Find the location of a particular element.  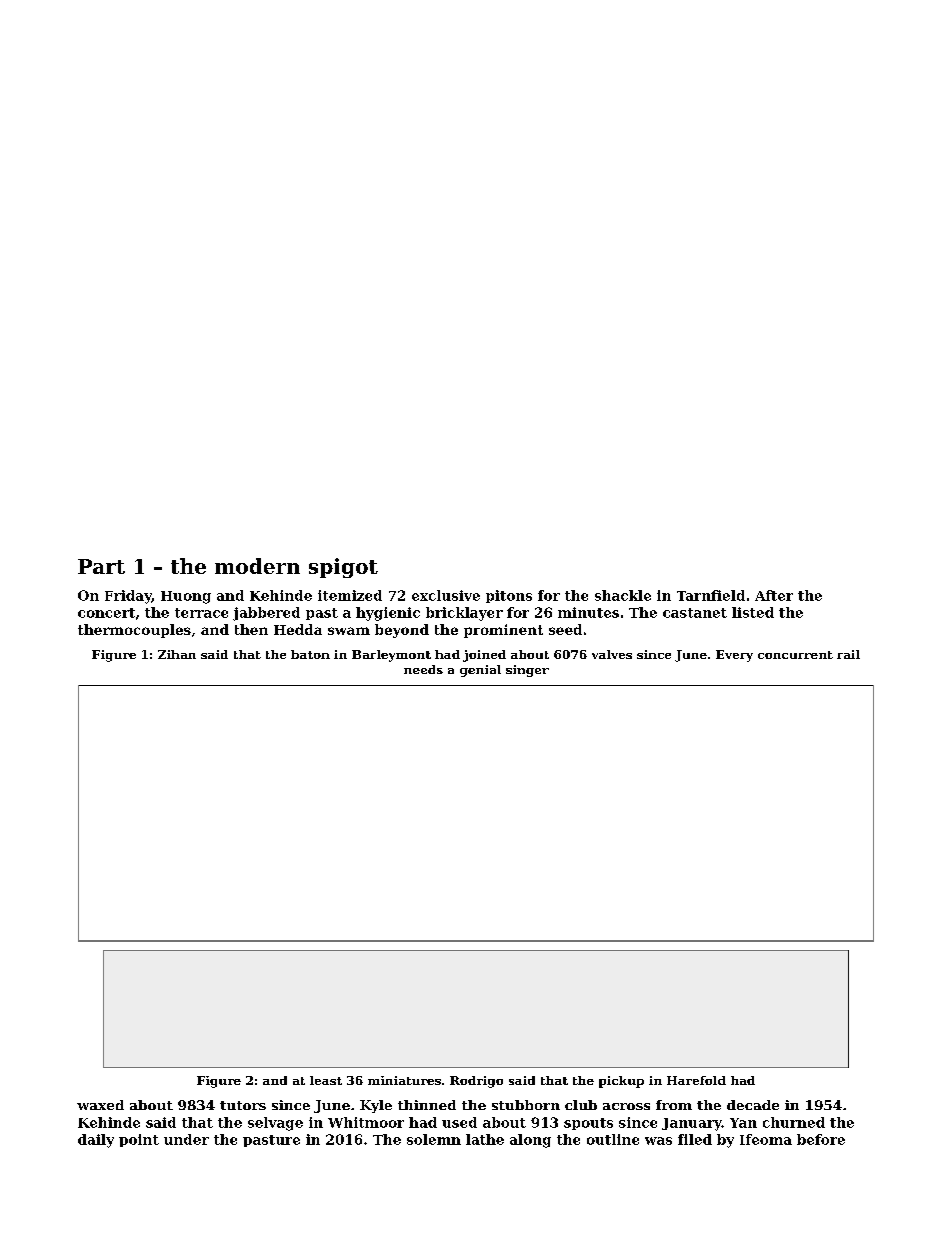

baton is located at coordinates (310, 654).
